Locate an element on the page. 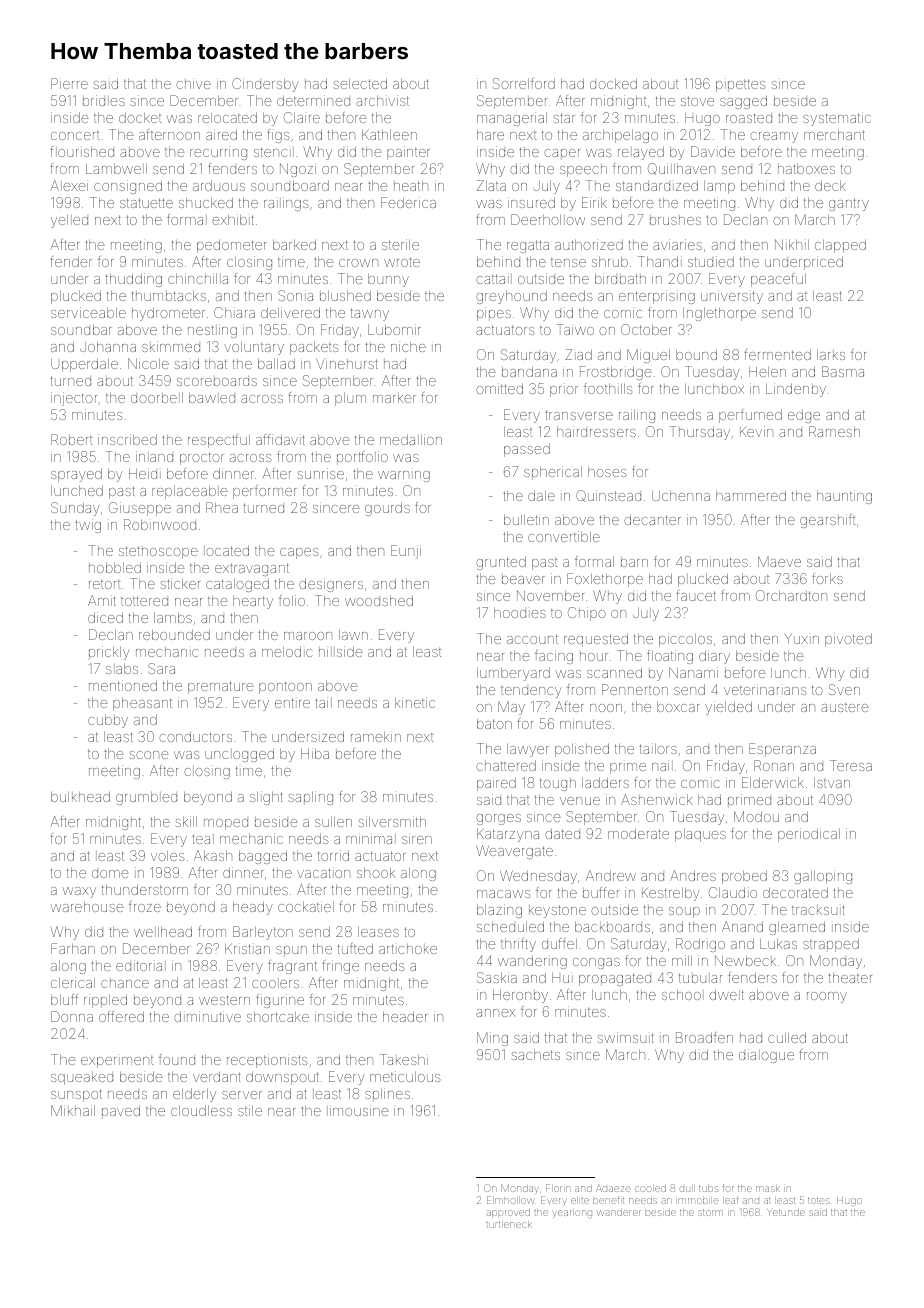 The height and width of the page is (1308, 924). Mikhail is located at coordinates (73, 1110).
